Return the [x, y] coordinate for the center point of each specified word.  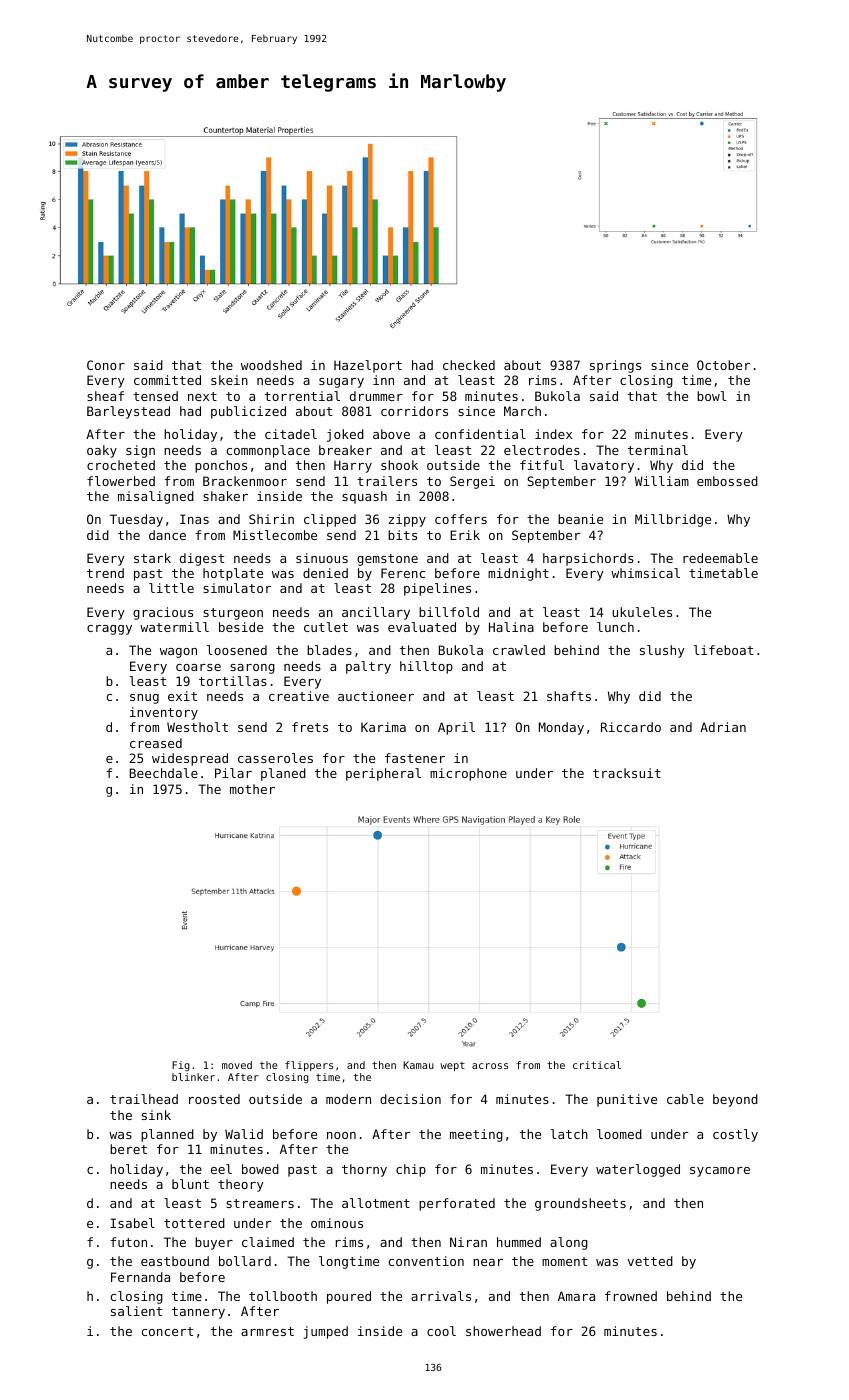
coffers [461, 519]
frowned [631, 1296]
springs [615, 366]
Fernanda [140, 1277]
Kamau [418, 1065]
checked [469, 365]
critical [597, 1065]
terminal [658, 450]
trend [105, 573]
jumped [326, 1332]
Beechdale [164, 773]
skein [229, 380]
